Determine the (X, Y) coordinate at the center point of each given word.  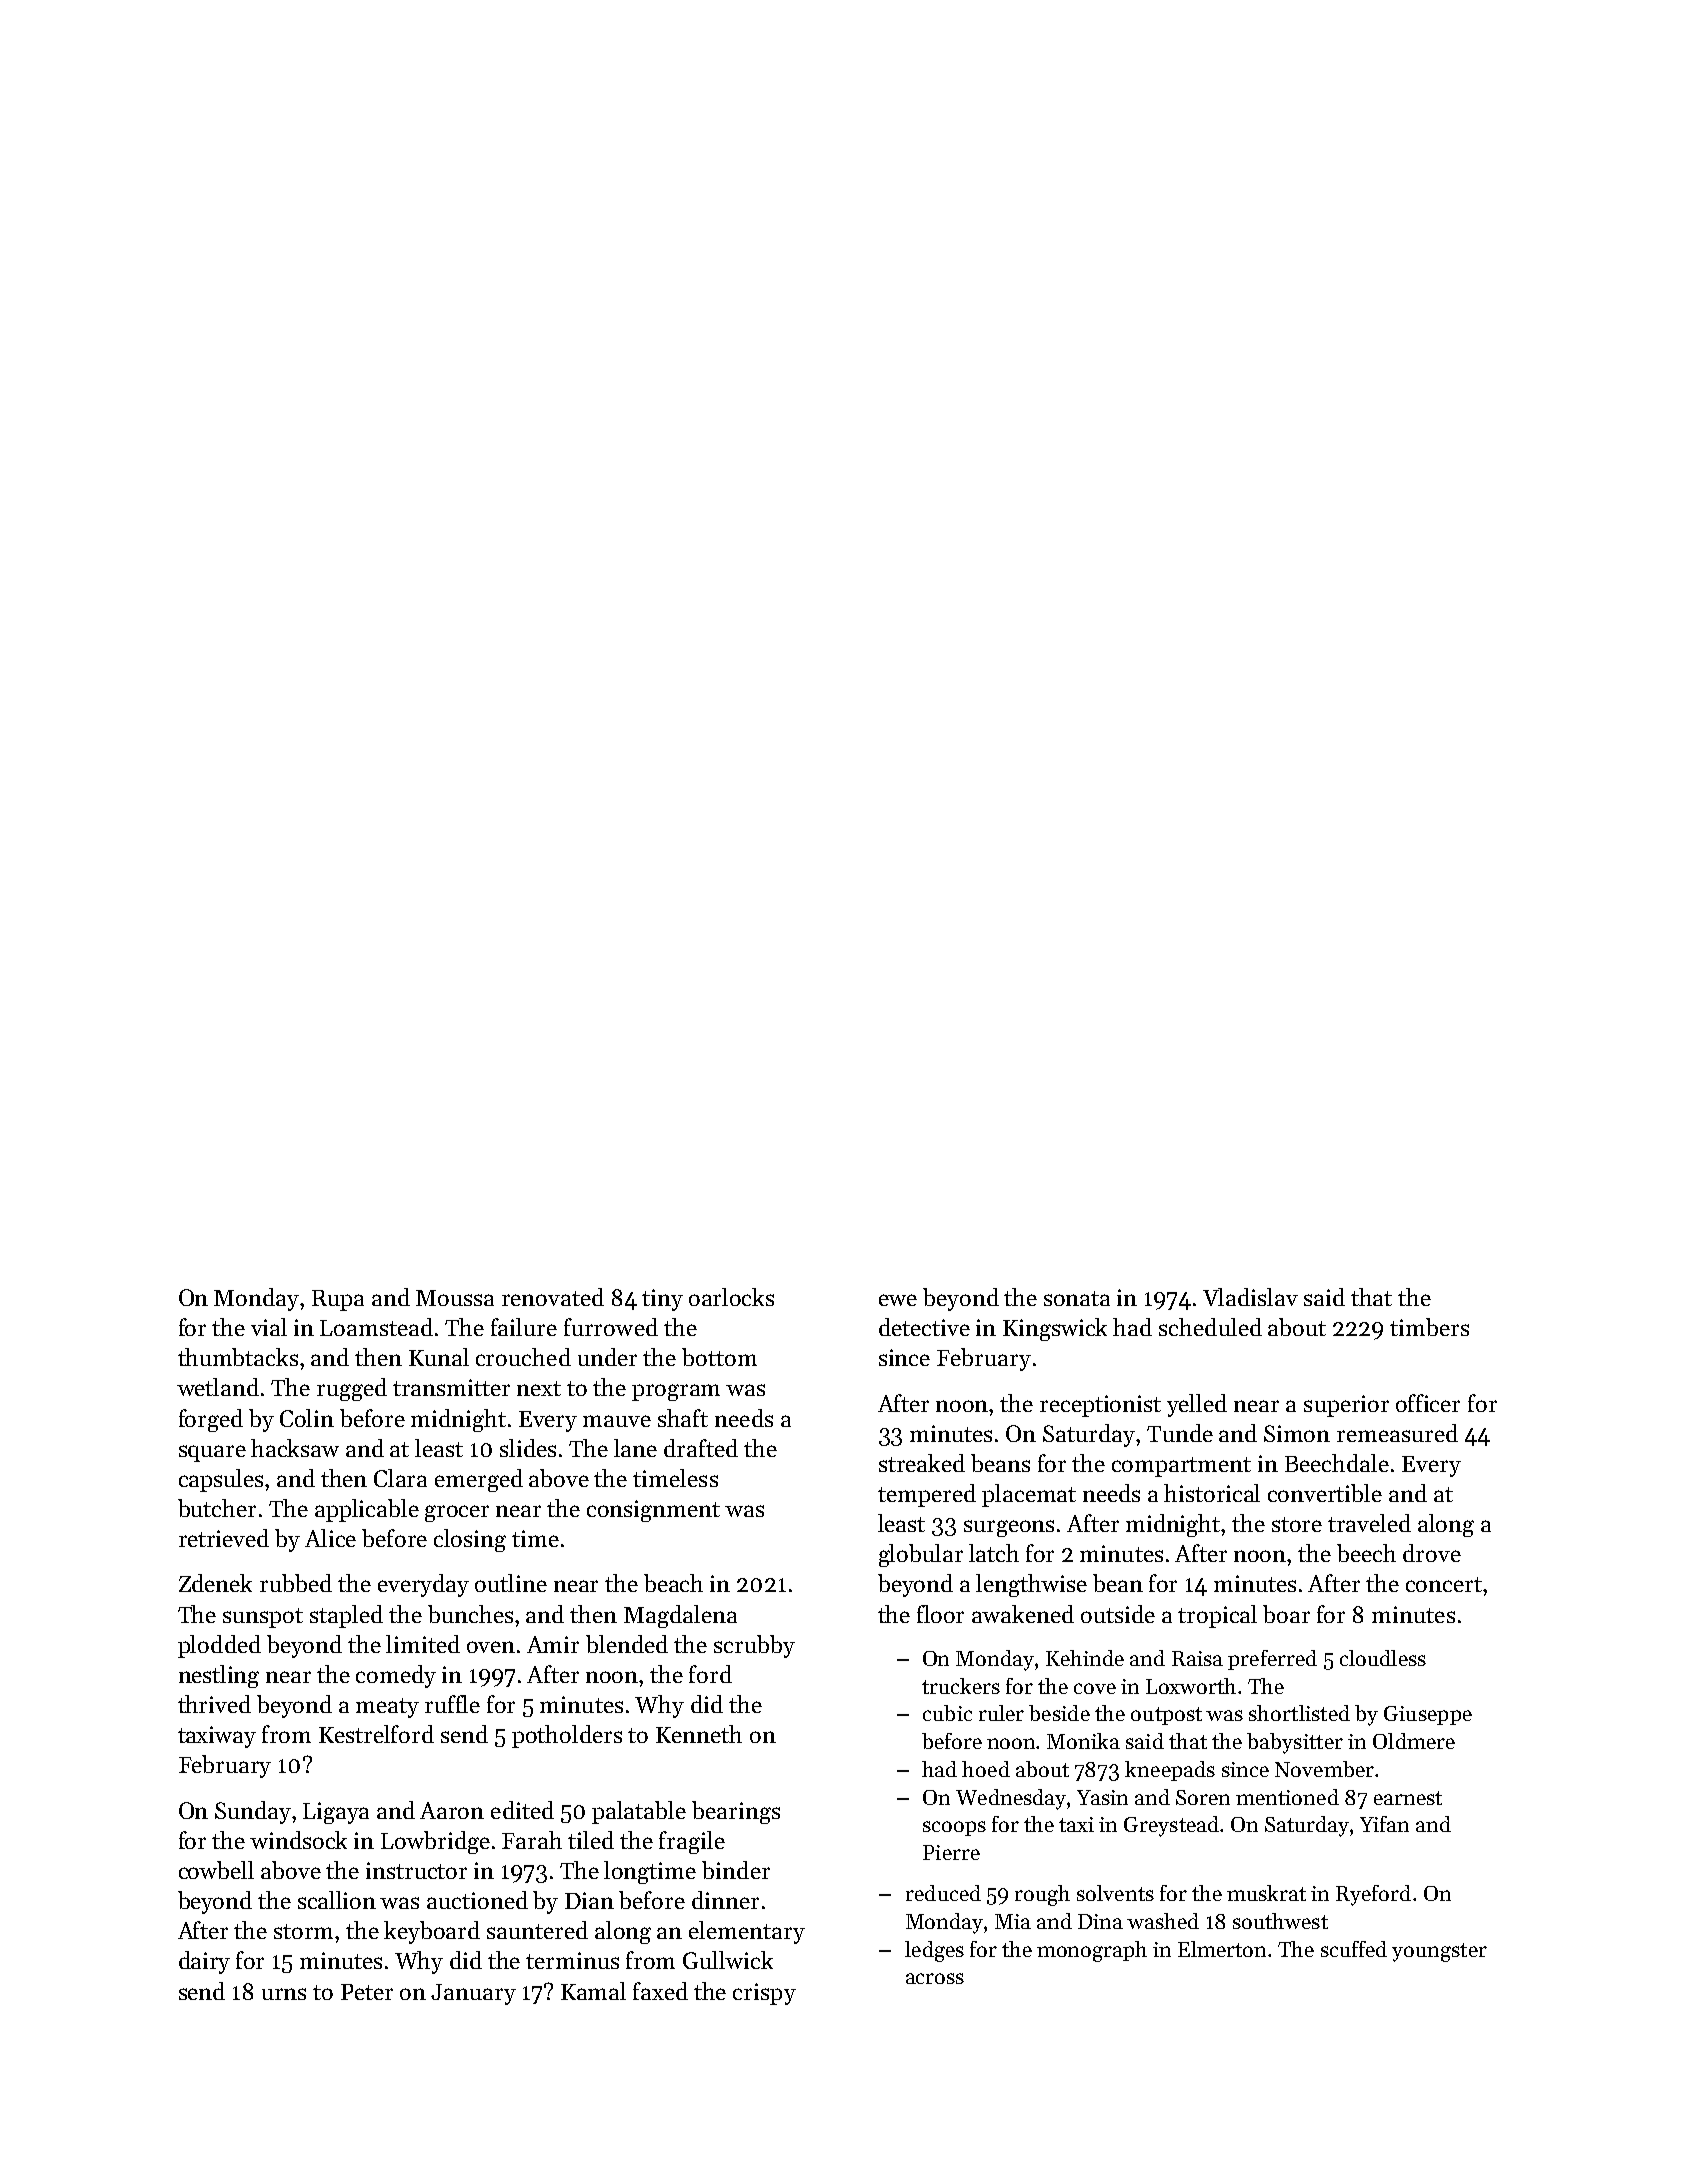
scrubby (754, 1646)
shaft (683, 1418)
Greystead (1171, 1826)
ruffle (452, 1704)
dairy (204, 1962)
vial (269, 1327)
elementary (747, 1932)
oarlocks (731, 1297)
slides (528, 1448)
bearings (736, 1812)
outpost (1166, 1716)
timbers (1429, 1327)
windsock (298, 1840)
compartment (1181, 1467)
